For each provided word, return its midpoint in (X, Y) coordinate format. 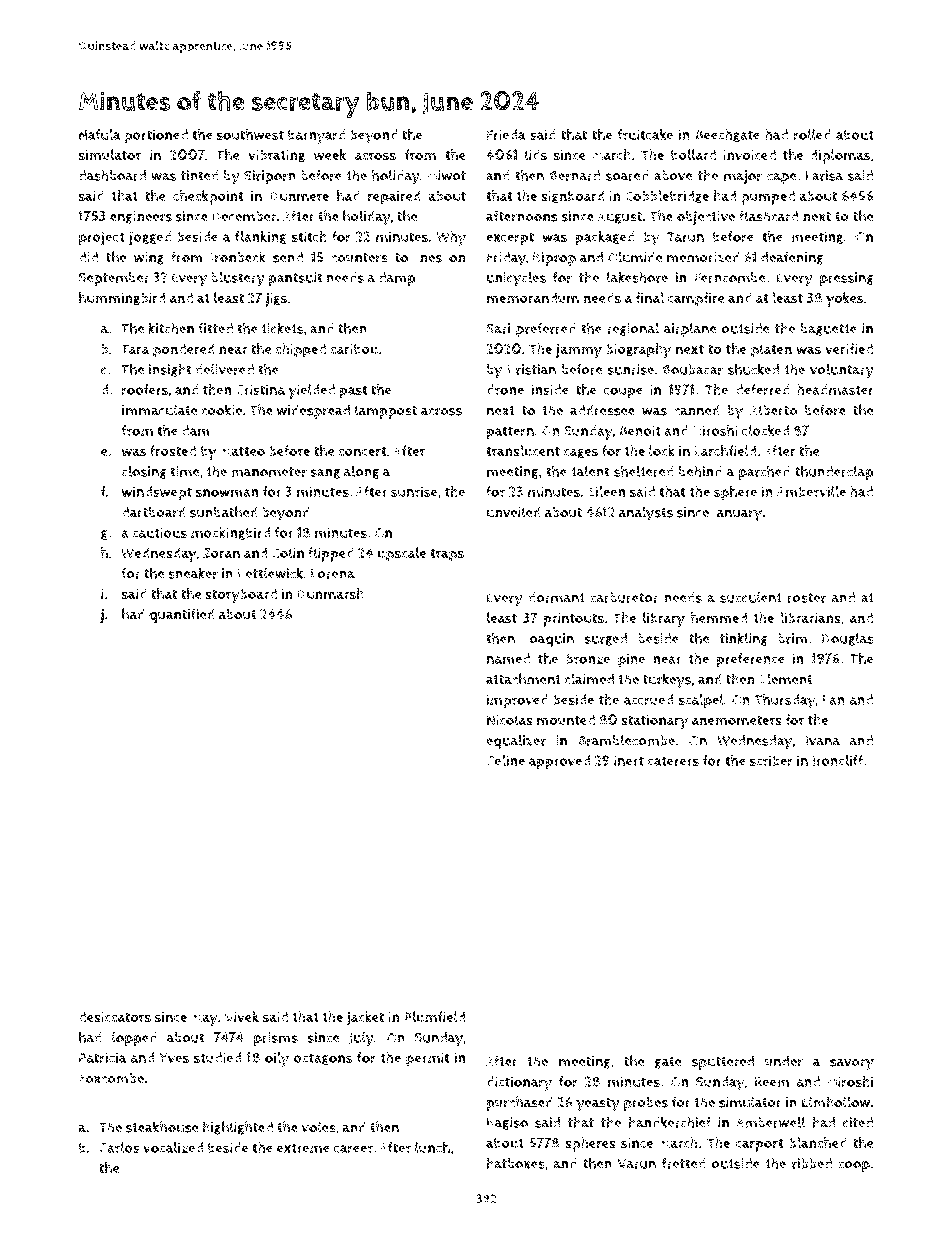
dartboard (153, 512)
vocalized (173, 1147)
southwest (250, 134)
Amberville (811, 491)
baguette (829, 329)
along (361, 472)
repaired (394, 197)
